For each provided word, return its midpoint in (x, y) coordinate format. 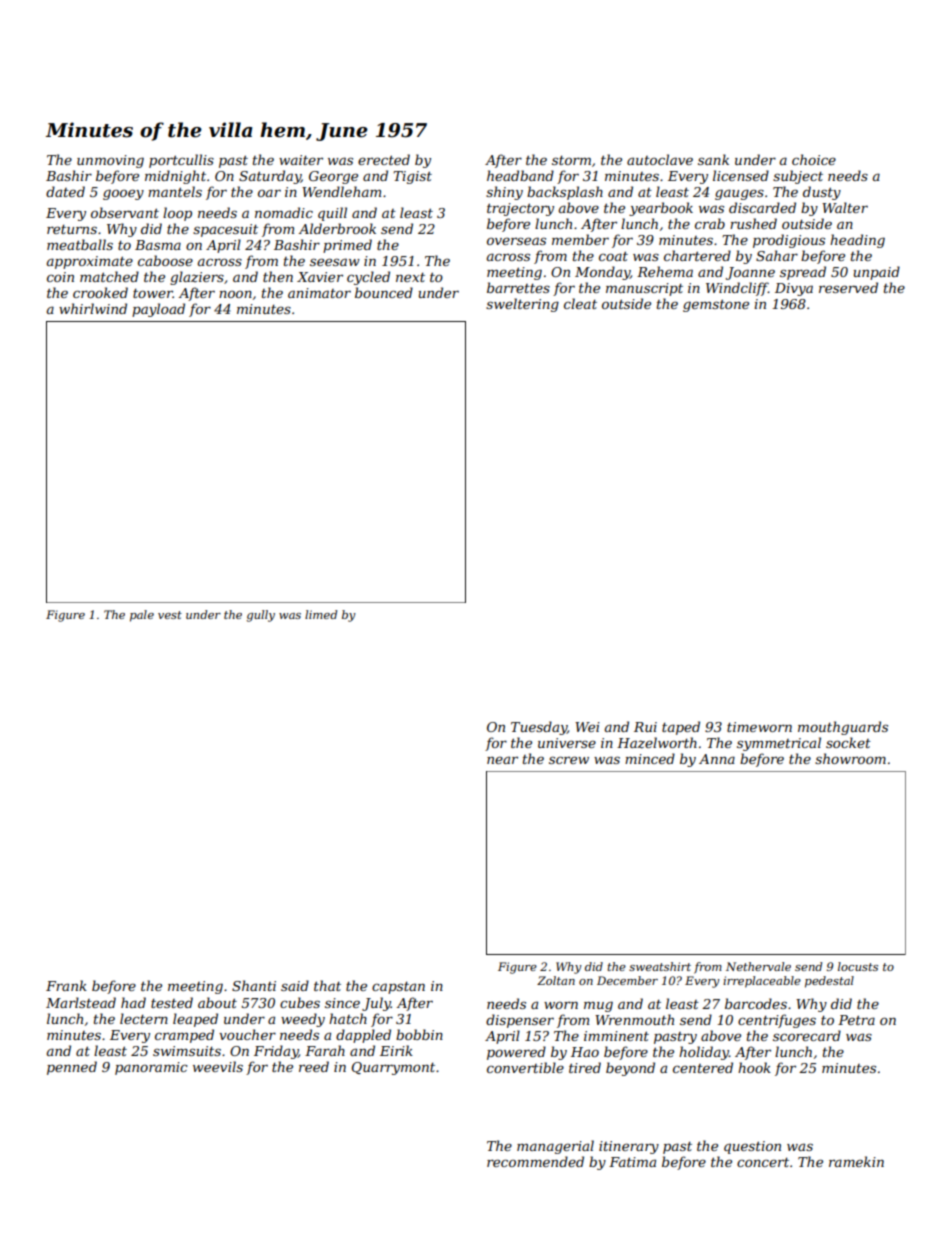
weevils (218, 1066)
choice (814, 159)
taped (681, 728)
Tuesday (539, 728)
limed (321, 614)
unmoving (110, 161)
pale (142, 616)
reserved (848, 287)
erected (384, 159)
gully (261, 616)
